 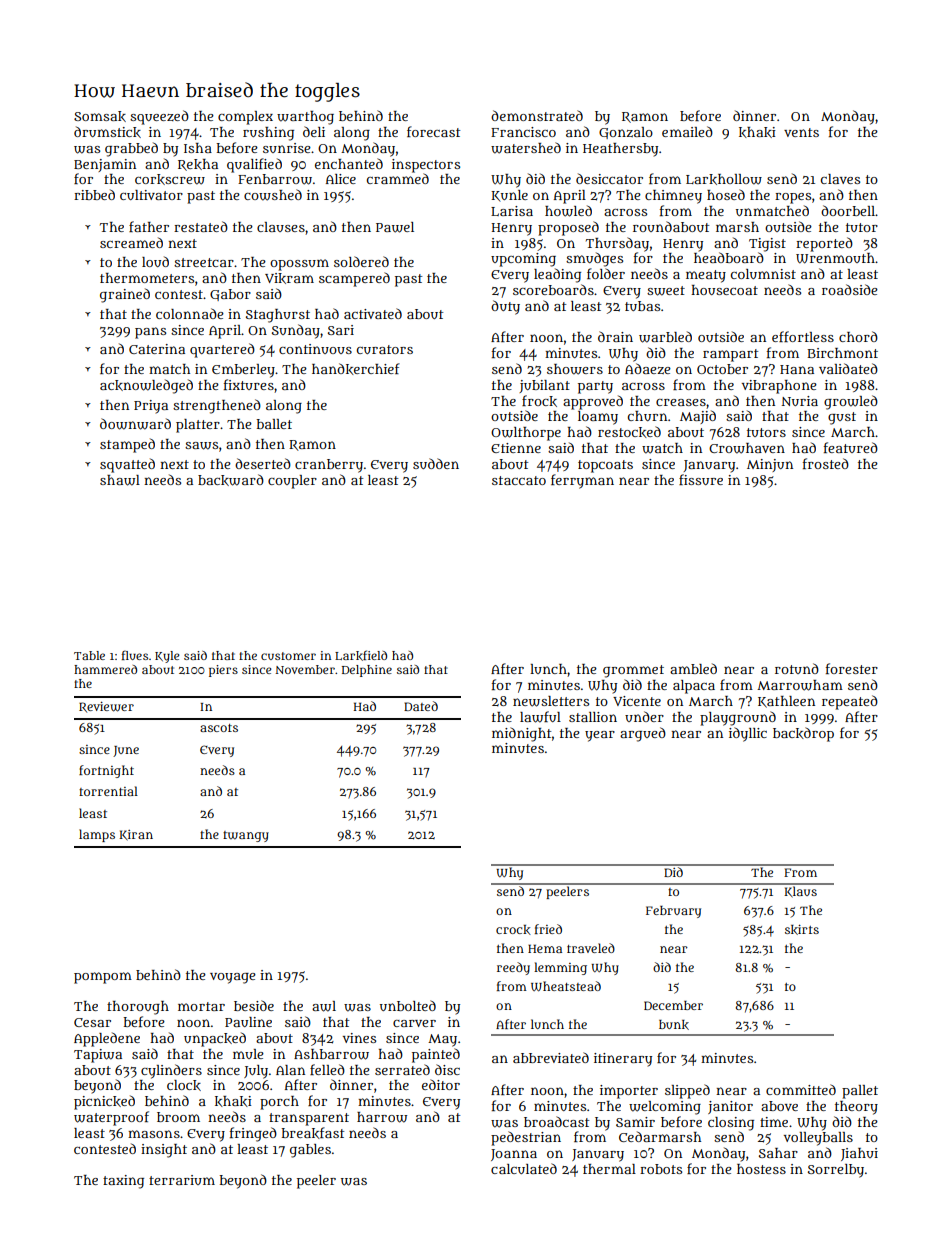 What do you see at coordinates (662, 448) in the image?
I see `watch` at bounding box center [662, 448].
